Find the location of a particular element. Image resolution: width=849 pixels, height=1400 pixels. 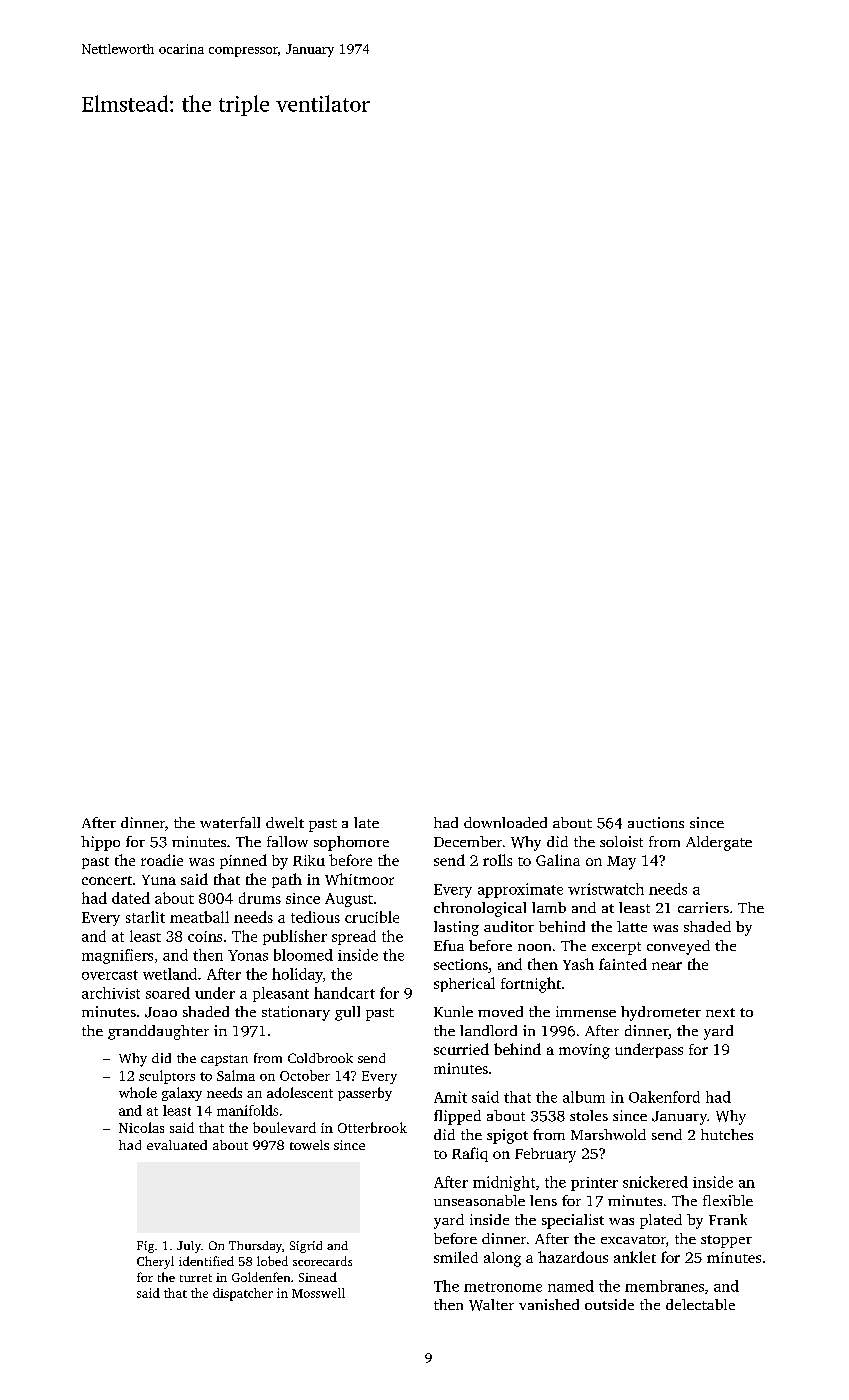

Oakenford is located at coordinates (664, 1097).
